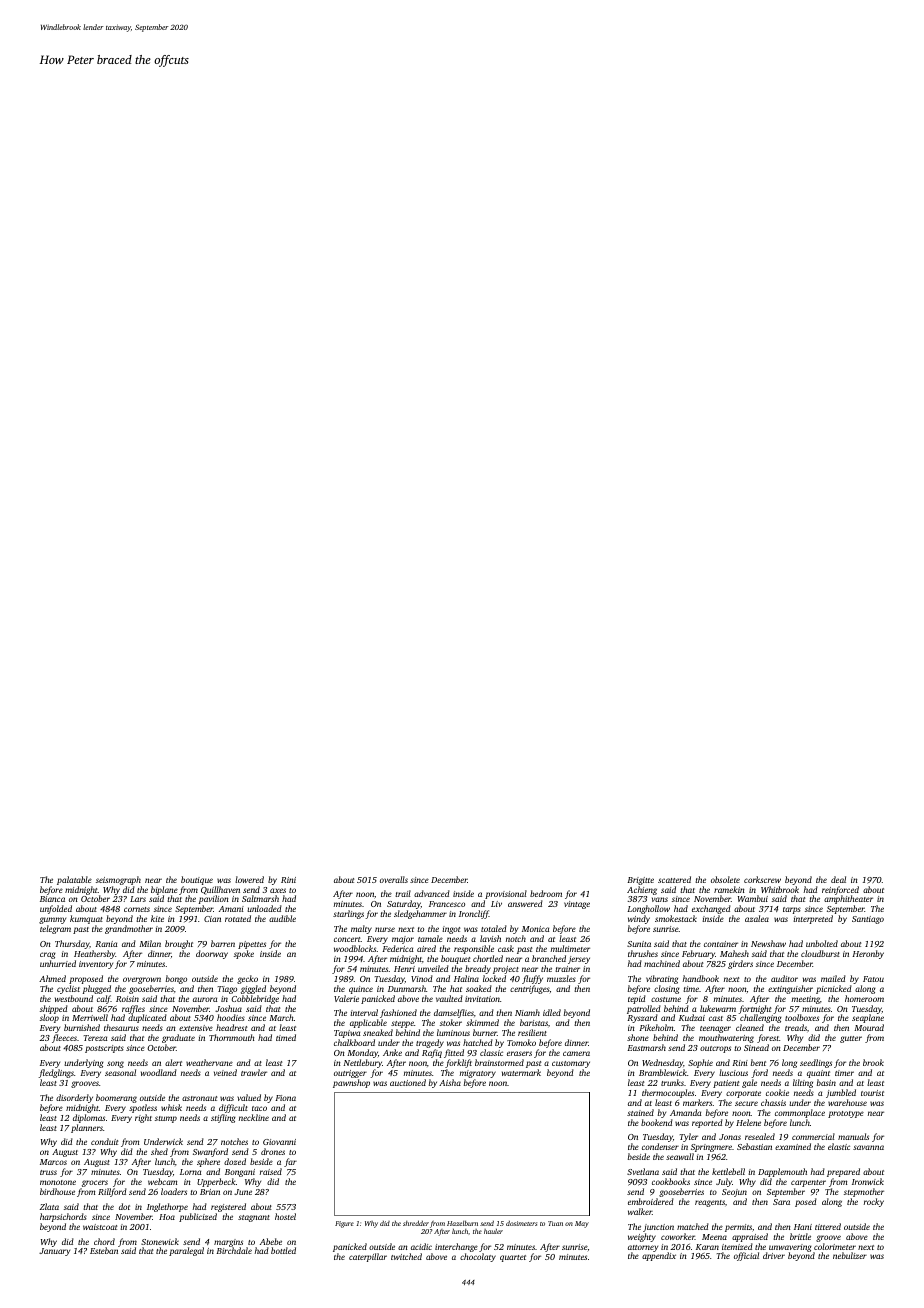 The width and height of the screenshot is (924, 1308). What do you see at coordinates (56, 1073) in the screenshot?
I see `fledglings` at bounding box center [56, 1073].
